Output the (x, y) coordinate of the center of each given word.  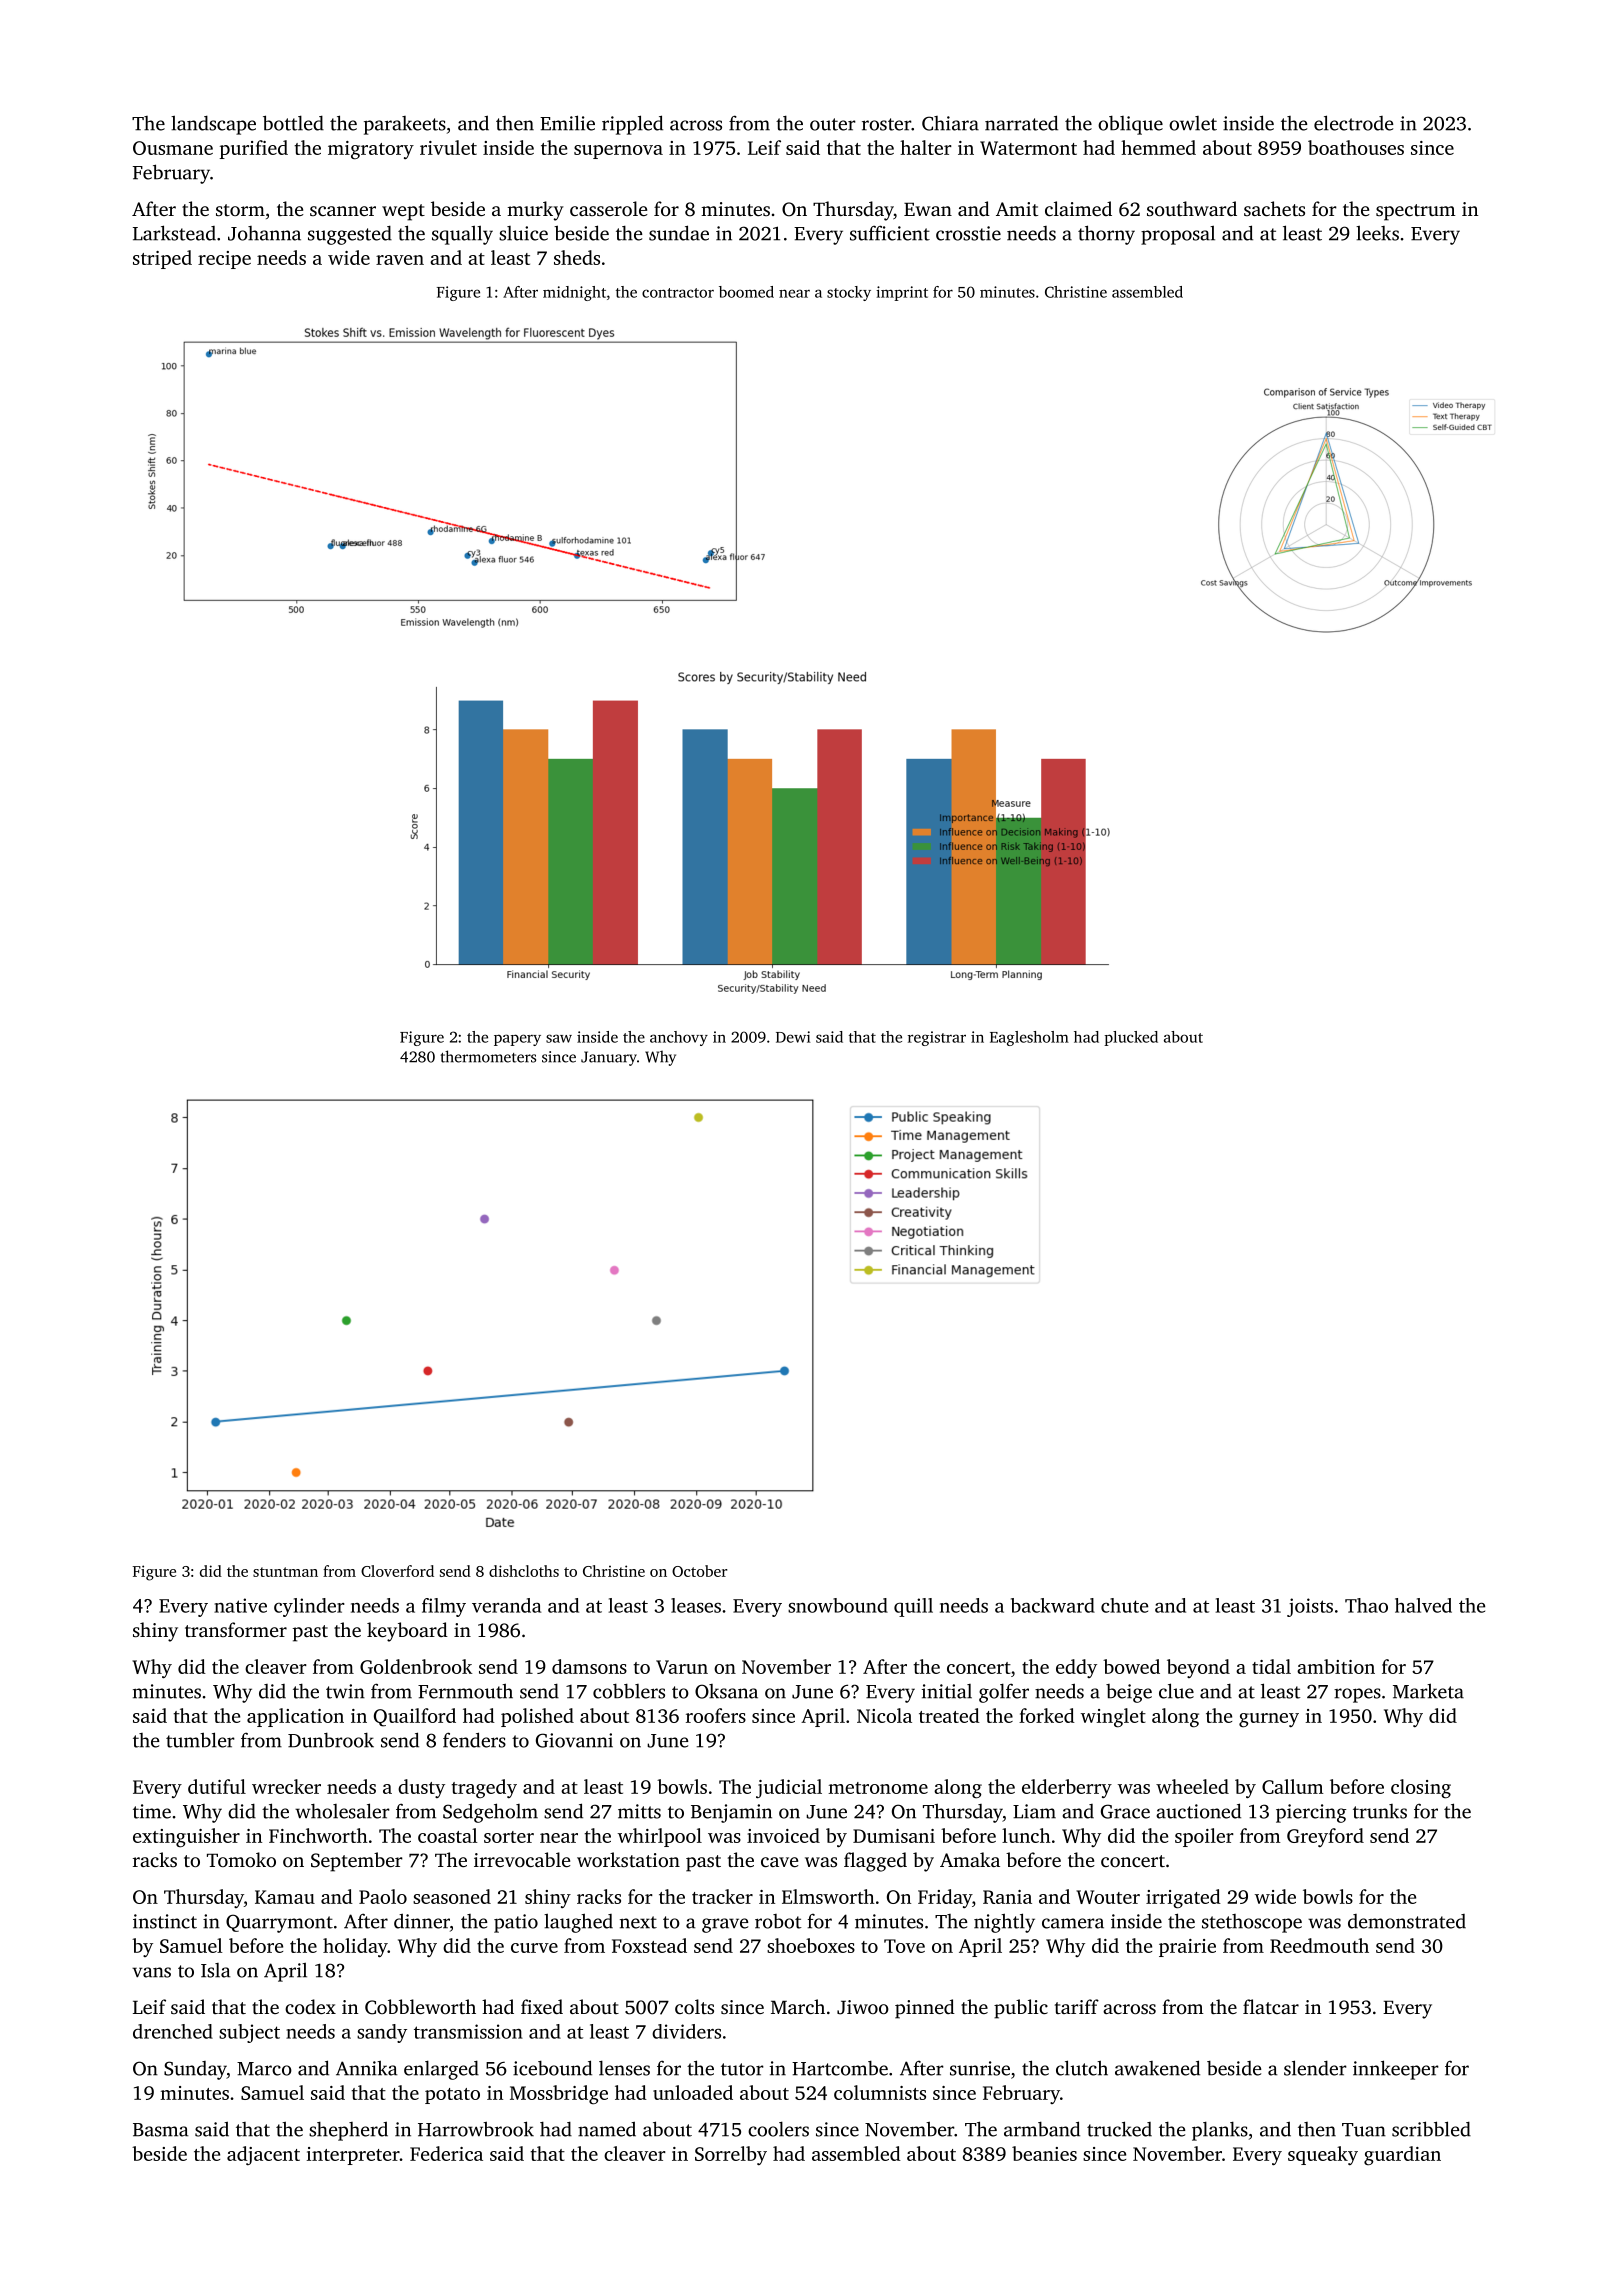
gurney (1269, 1720)
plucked (1131, 1038)
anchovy (679, 1038)
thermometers (488, 1056)
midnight (574, 293)
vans (151, 1972)
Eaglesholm (1029, 1038)
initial (947, 1691)
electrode (1353, 123)
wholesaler (342, 1811)
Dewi (793, 1037)
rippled (632, 125)
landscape (213, 125)
